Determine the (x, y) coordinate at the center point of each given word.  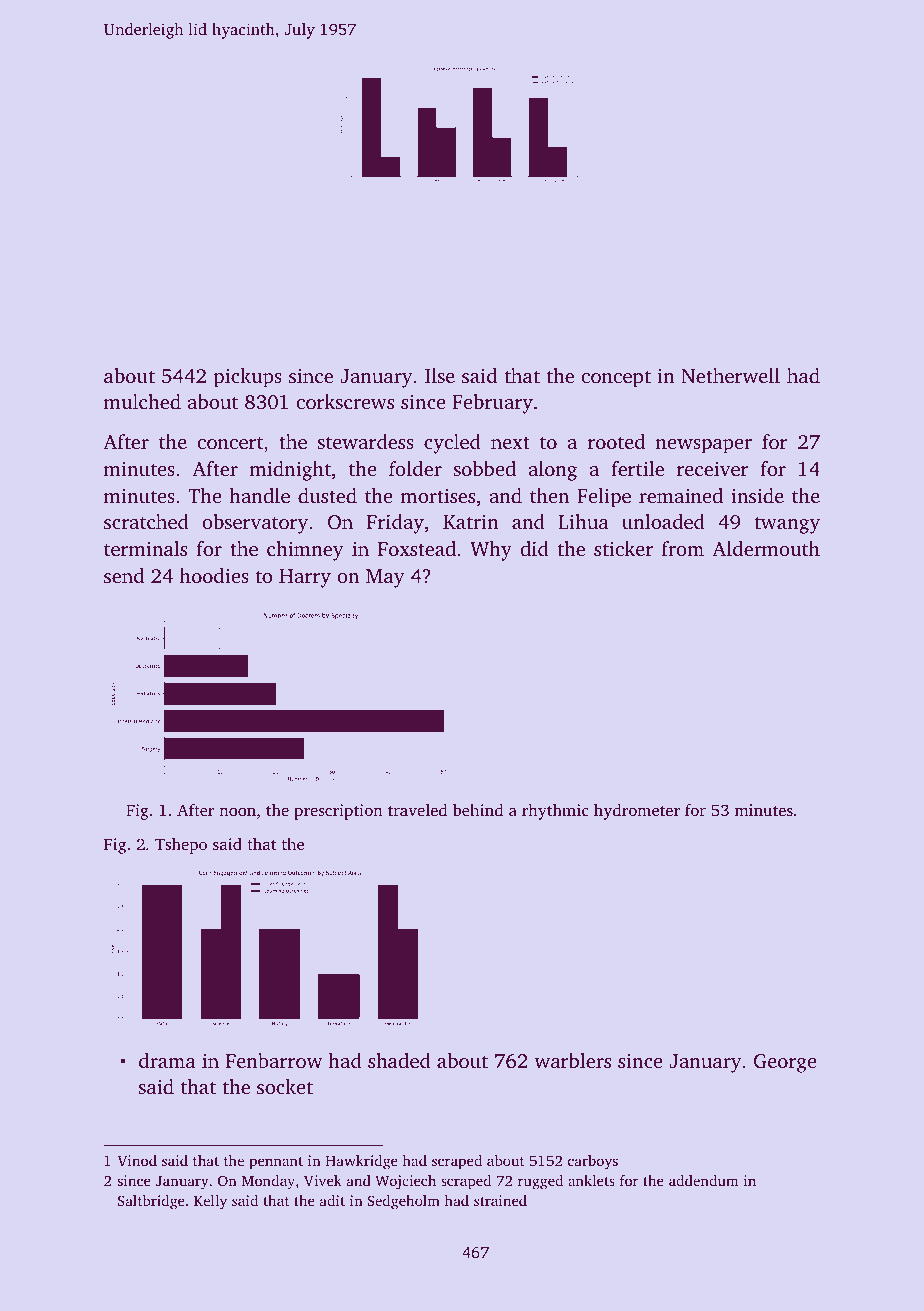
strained (500, 1200)
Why (491, 551)
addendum (704, 1180)
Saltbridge (151, 1202)
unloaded (663, 521)
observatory (255, 524)
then (549, 495)
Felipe (604, 498)
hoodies (214, 575)
